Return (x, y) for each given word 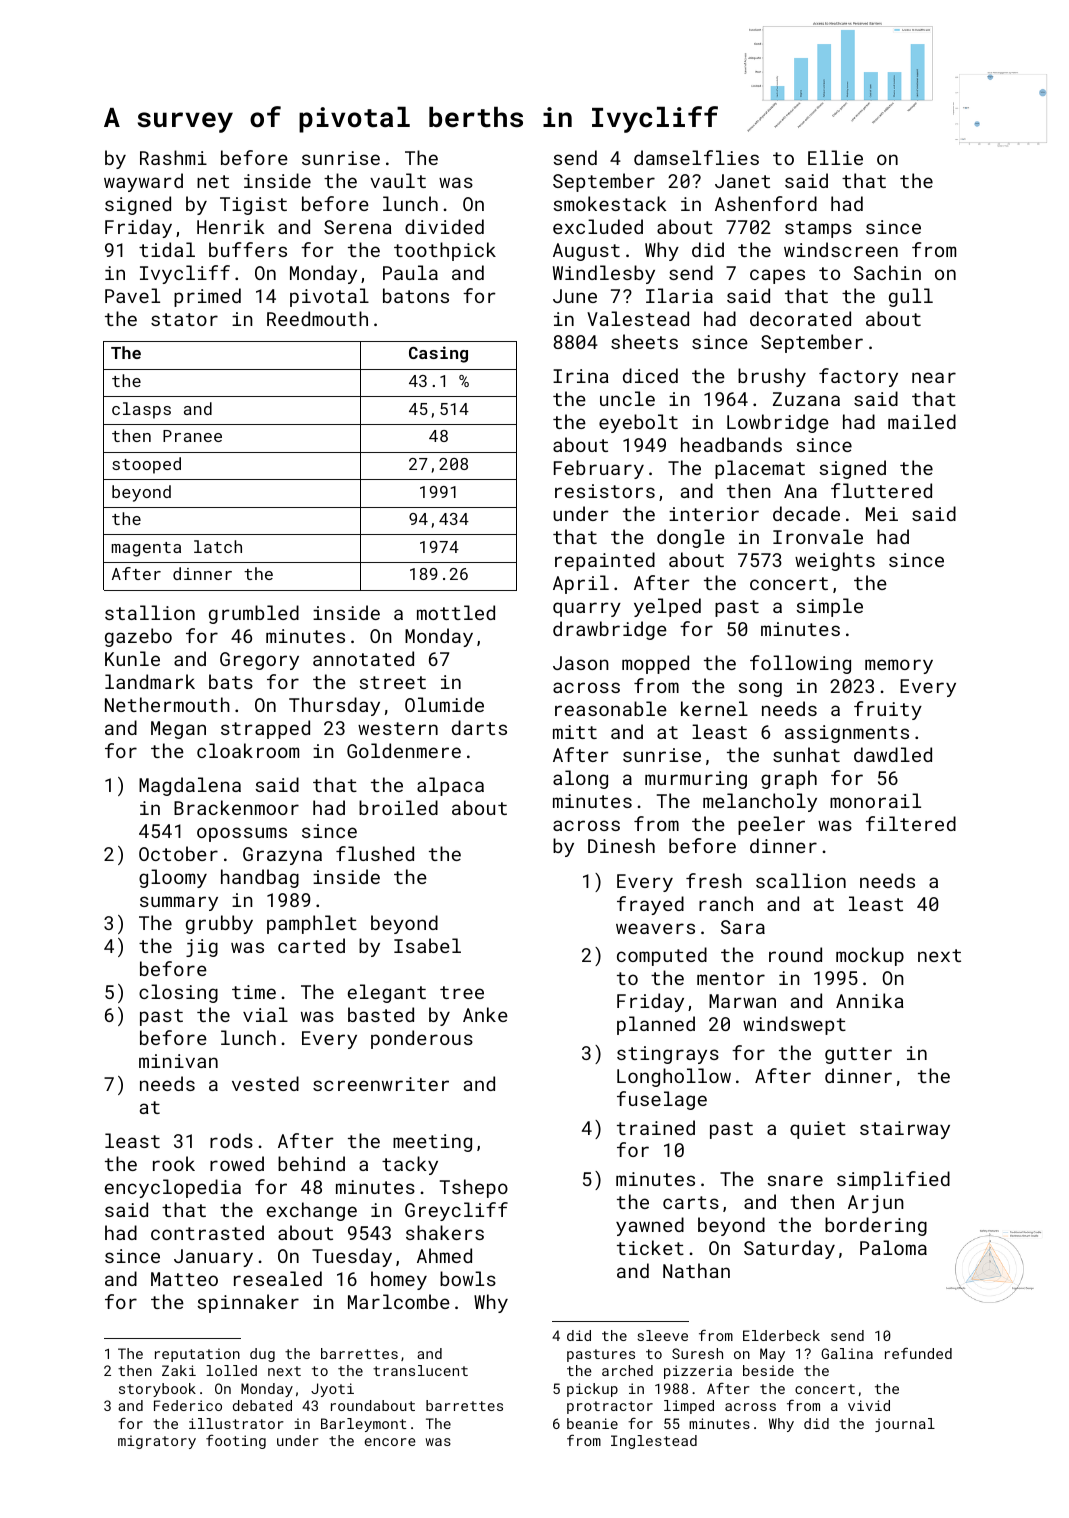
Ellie (835, 157)
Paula (410, 272)
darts (479, 727)
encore (390, 1442)
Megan (178, 730)
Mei (882, 514)
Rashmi (173, 157)
